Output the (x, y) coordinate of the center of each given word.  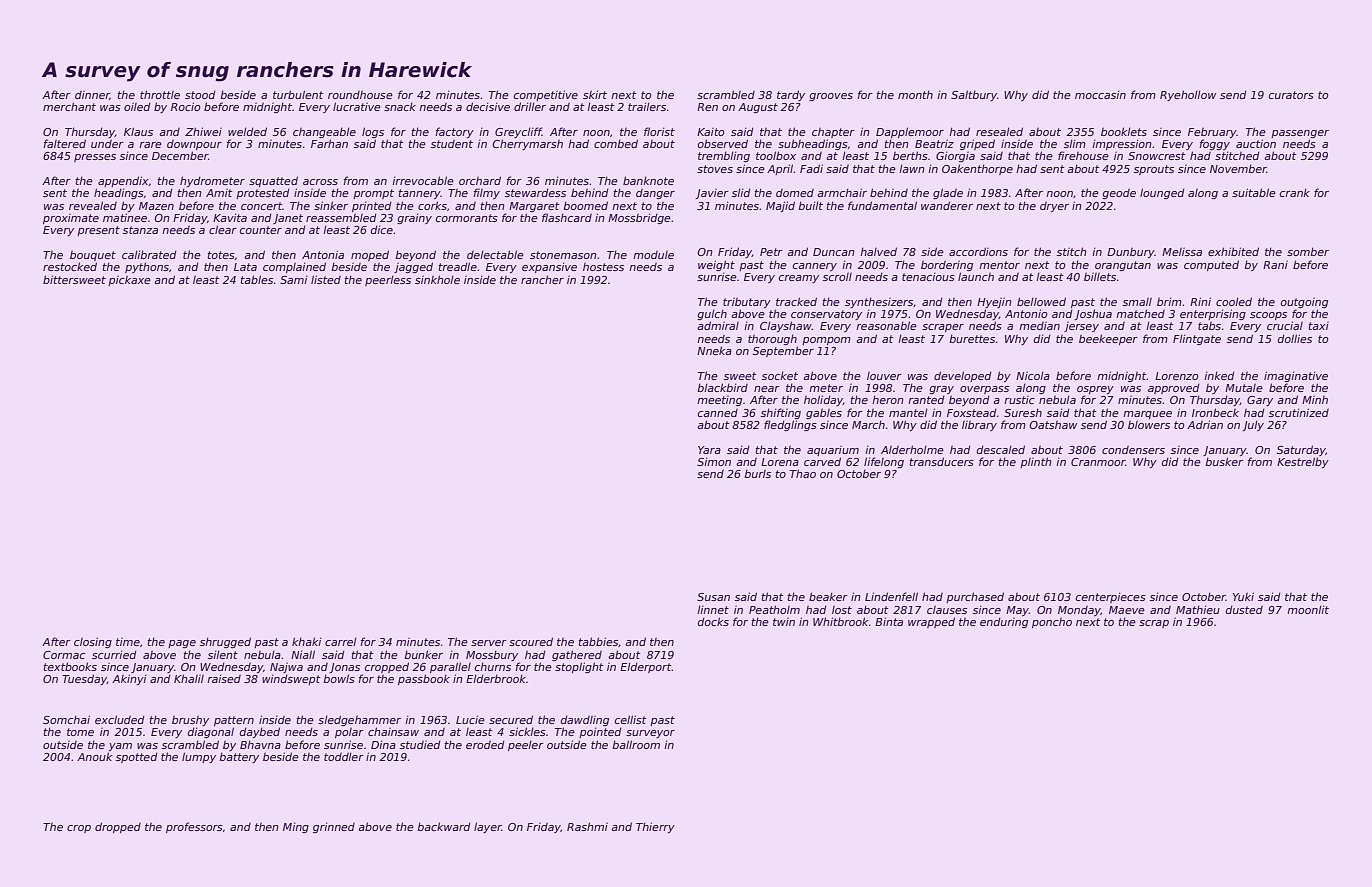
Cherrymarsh (527, 144)
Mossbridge (639, 218)
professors (194, 827)
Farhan (329, 143)
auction (1256, 143)
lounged (1162, 193)
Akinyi (129, 679)
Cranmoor (1098, 462)
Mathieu (1198, 609)
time (128, 642)
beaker (828, 596)
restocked (70, 266)
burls (757, 473)
